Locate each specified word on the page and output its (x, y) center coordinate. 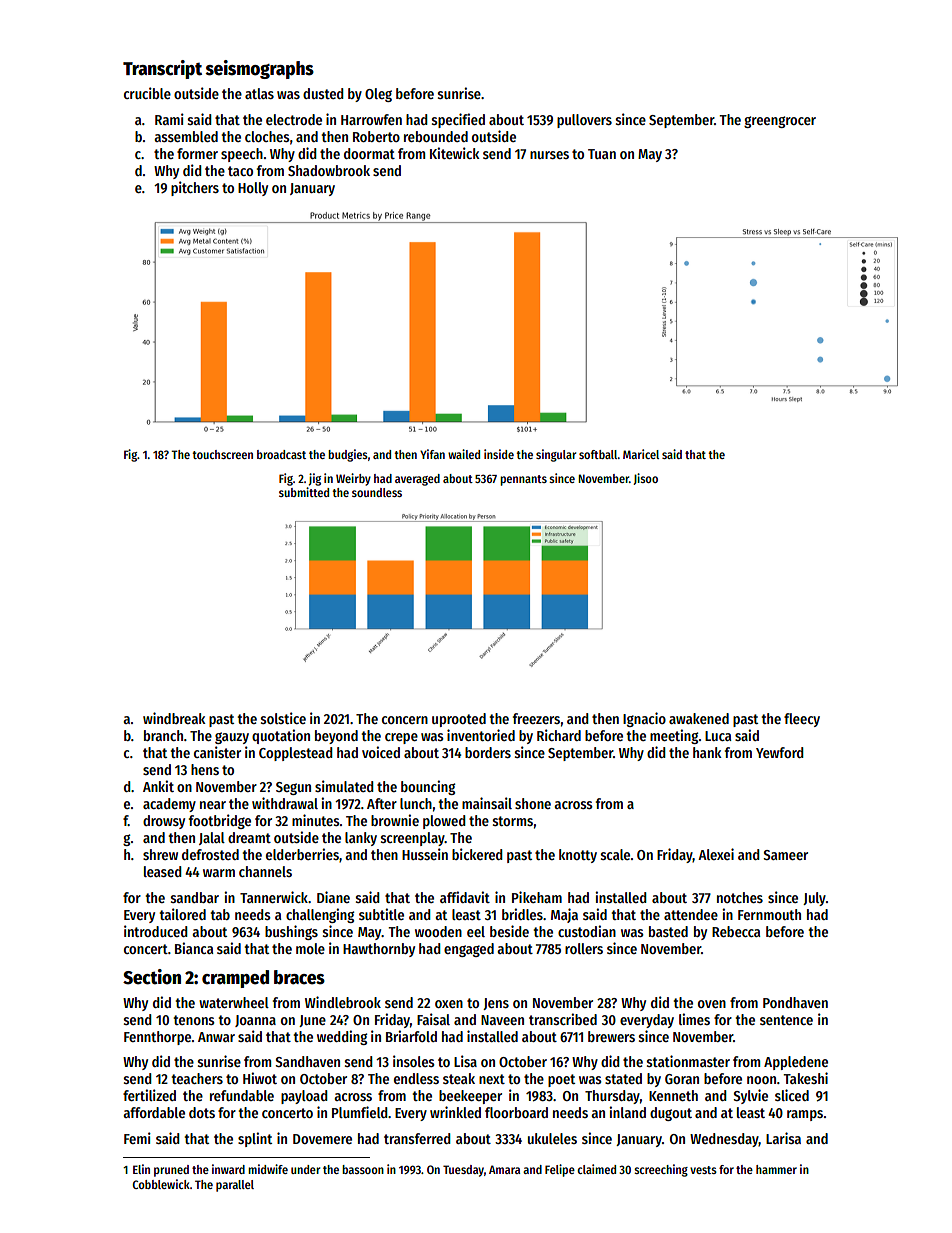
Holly (253, 189)
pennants (523, 480)
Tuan (602, 154)
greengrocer (780, 122)
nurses (549, 155)
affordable (154, 1112)
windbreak (174, 718)
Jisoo (646, 479)
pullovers (584, 121)
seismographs (260, 69)
